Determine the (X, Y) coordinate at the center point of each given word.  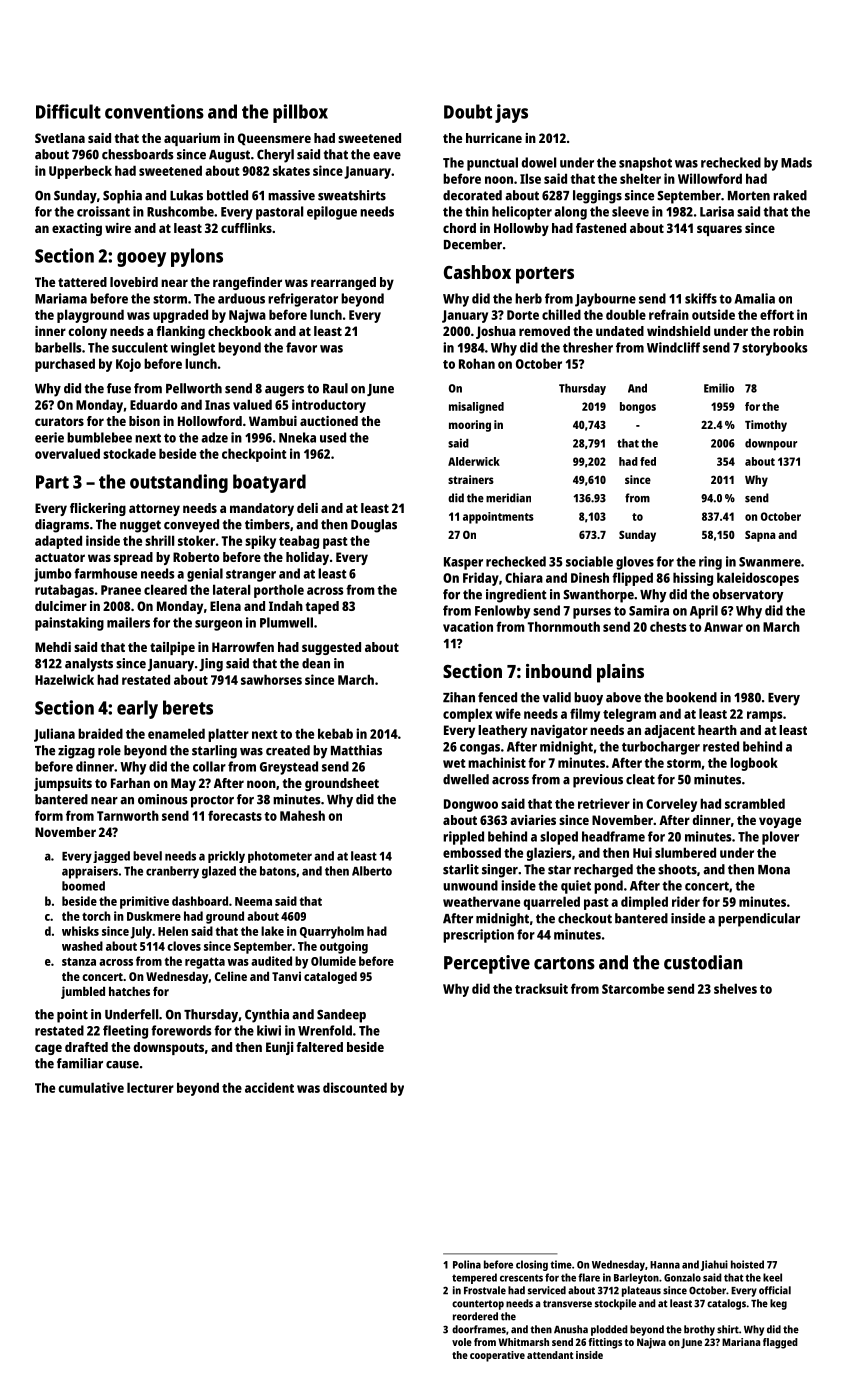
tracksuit (541, 988)
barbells (58, 347)
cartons (564, 963)
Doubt (468, 111)
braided (100, 733)
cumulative (91, 1087)
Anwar (723, 627)
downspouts (168, 1048)
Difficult (68, 111)
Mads (796, 162)
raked (790, 195)
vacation (468, 626)
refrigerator (303, 300)
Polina (467, 1264)
